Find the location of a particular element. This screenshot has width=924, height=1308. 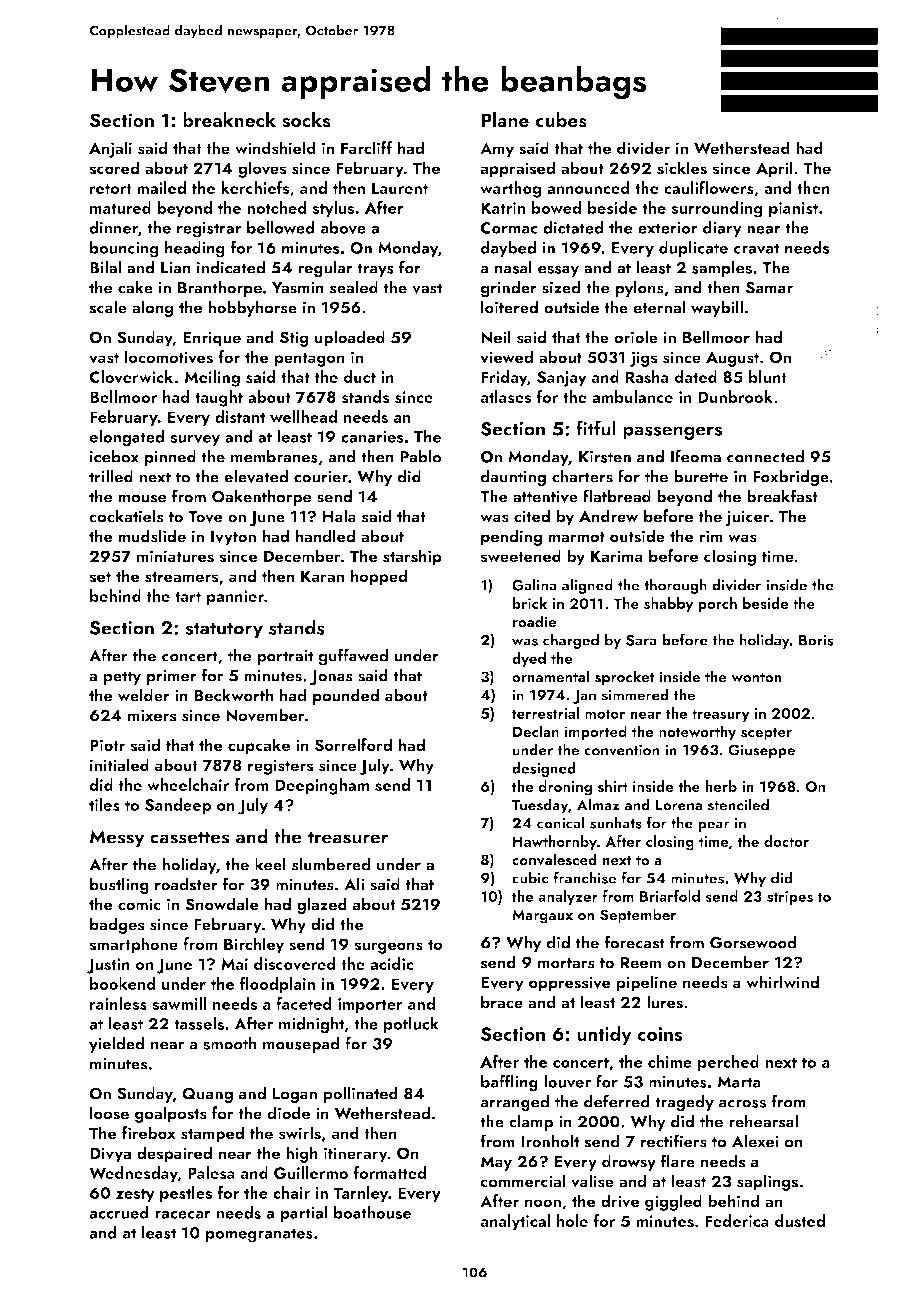

blunt is located at coordinates (768, 376).
